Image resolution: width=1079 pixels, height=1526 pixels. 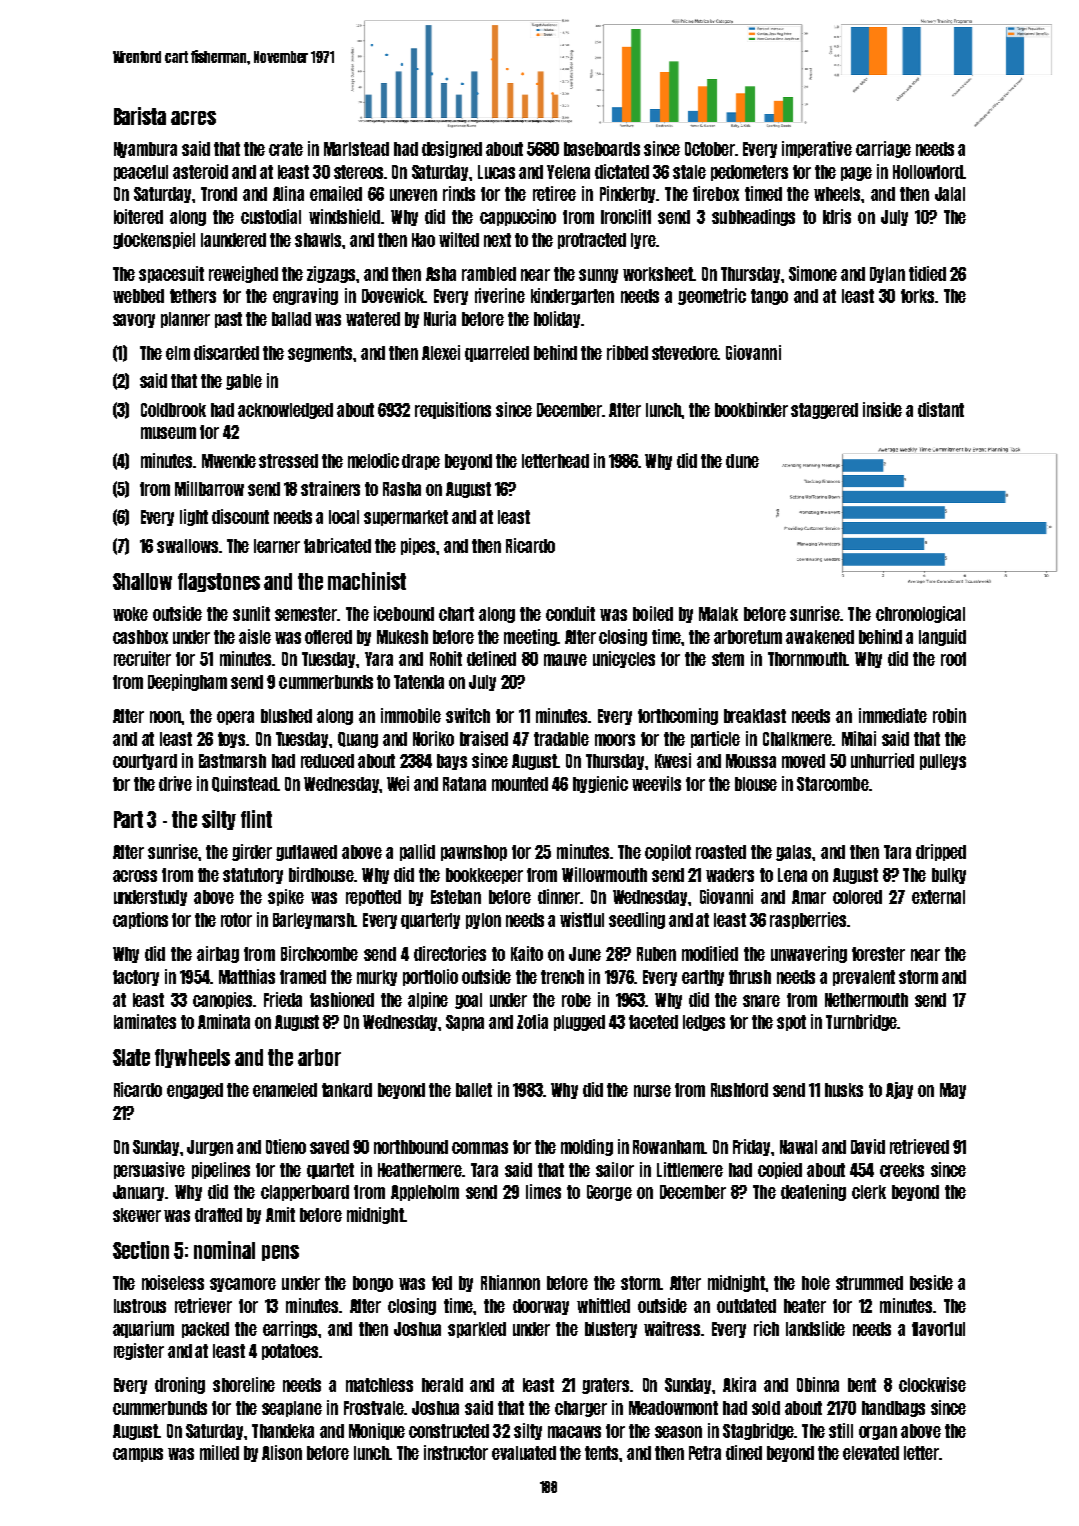 What do you see at coordinates (883, 149) in the screenshot?
I see `carriage` at bounding box center [883, 149].
